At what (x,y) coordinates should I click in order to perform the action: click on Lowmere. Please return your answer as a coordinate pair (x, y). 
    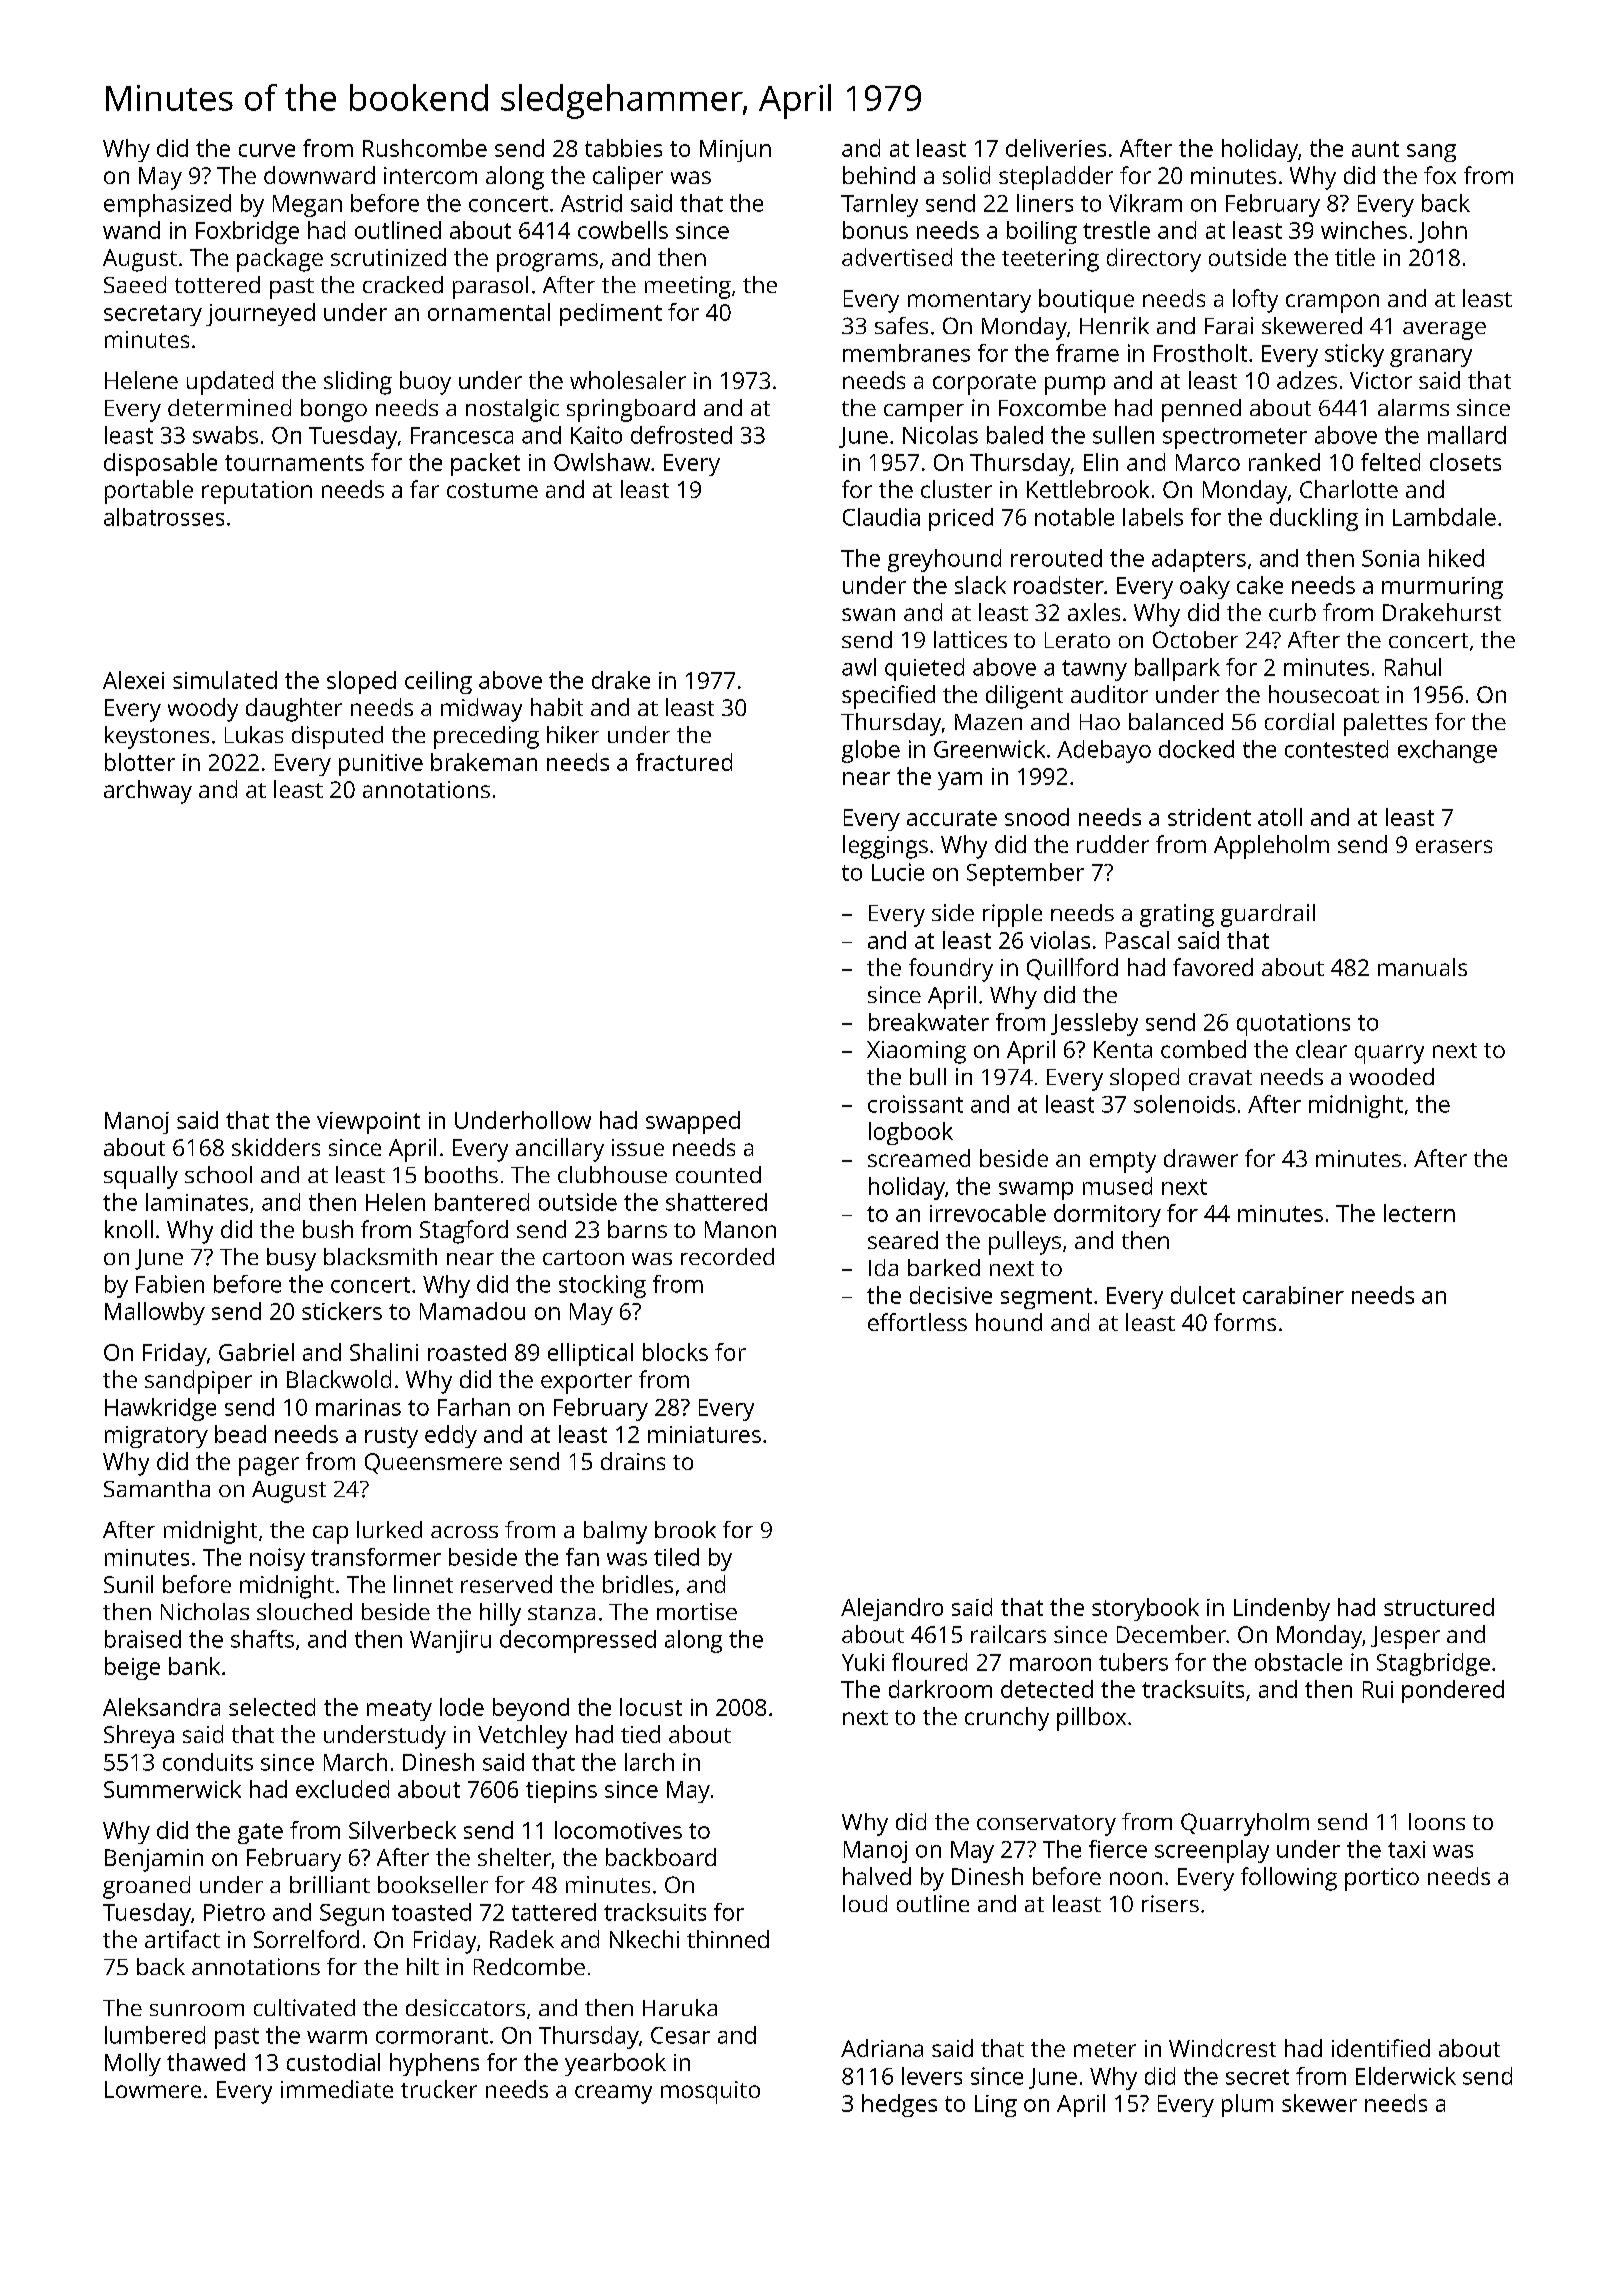
    Looking at the image, I should click on (153, 2089).
